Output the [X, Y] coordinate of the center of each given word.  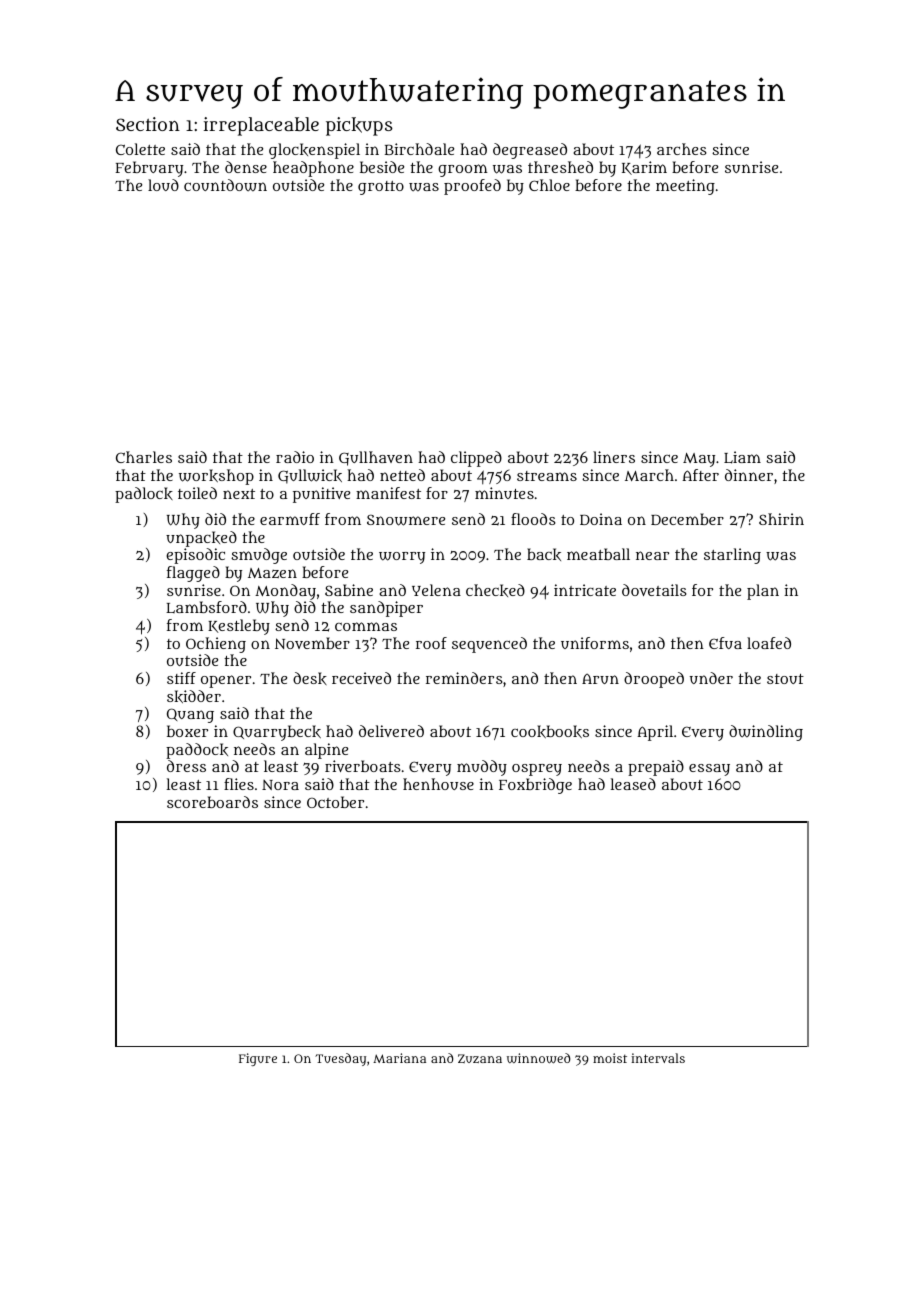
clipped [476, 459]
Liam [742, 457]
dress [186, 766]
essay [709, 770]
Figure [258, 1059]
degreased [530, 151]
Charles [144, 457]
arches [682, 149]
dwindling [766, 733]
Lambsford [206, 607]
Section [148, 124]
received [361, 678]
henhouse [438, 784]
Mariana [399, 1058]
